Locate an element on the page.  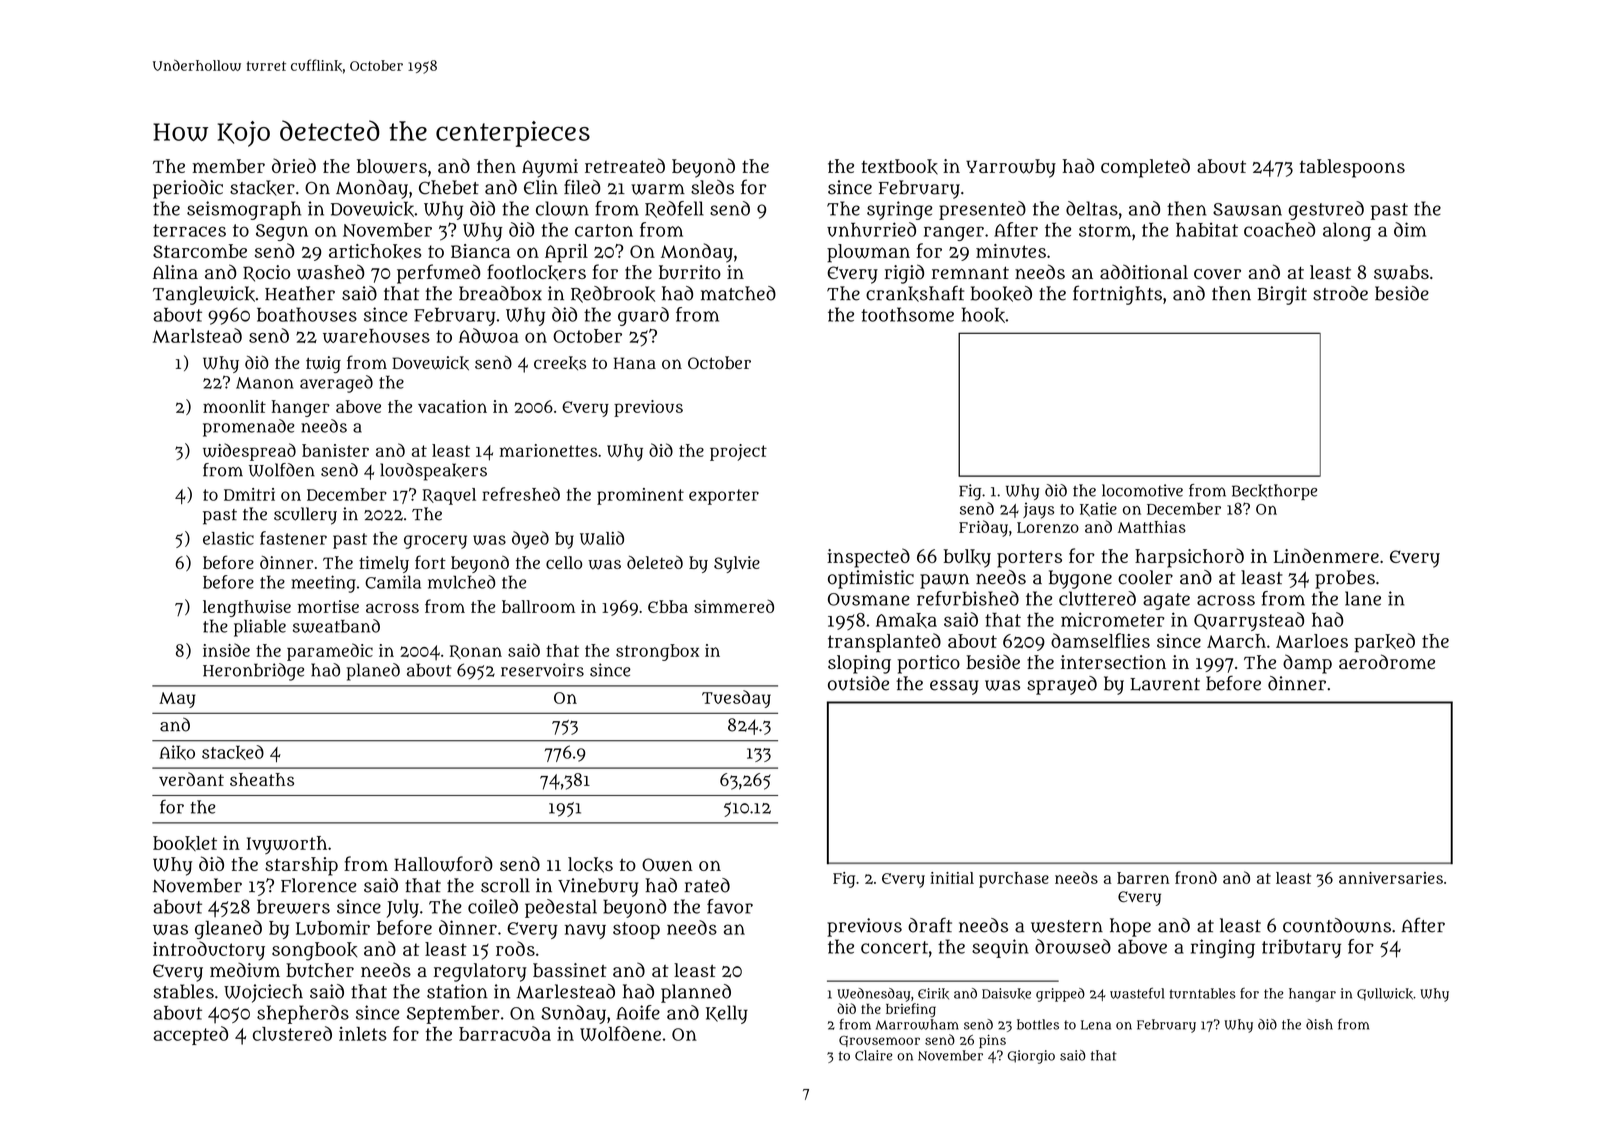
Laurent is located at coordinates (1165, 684).
